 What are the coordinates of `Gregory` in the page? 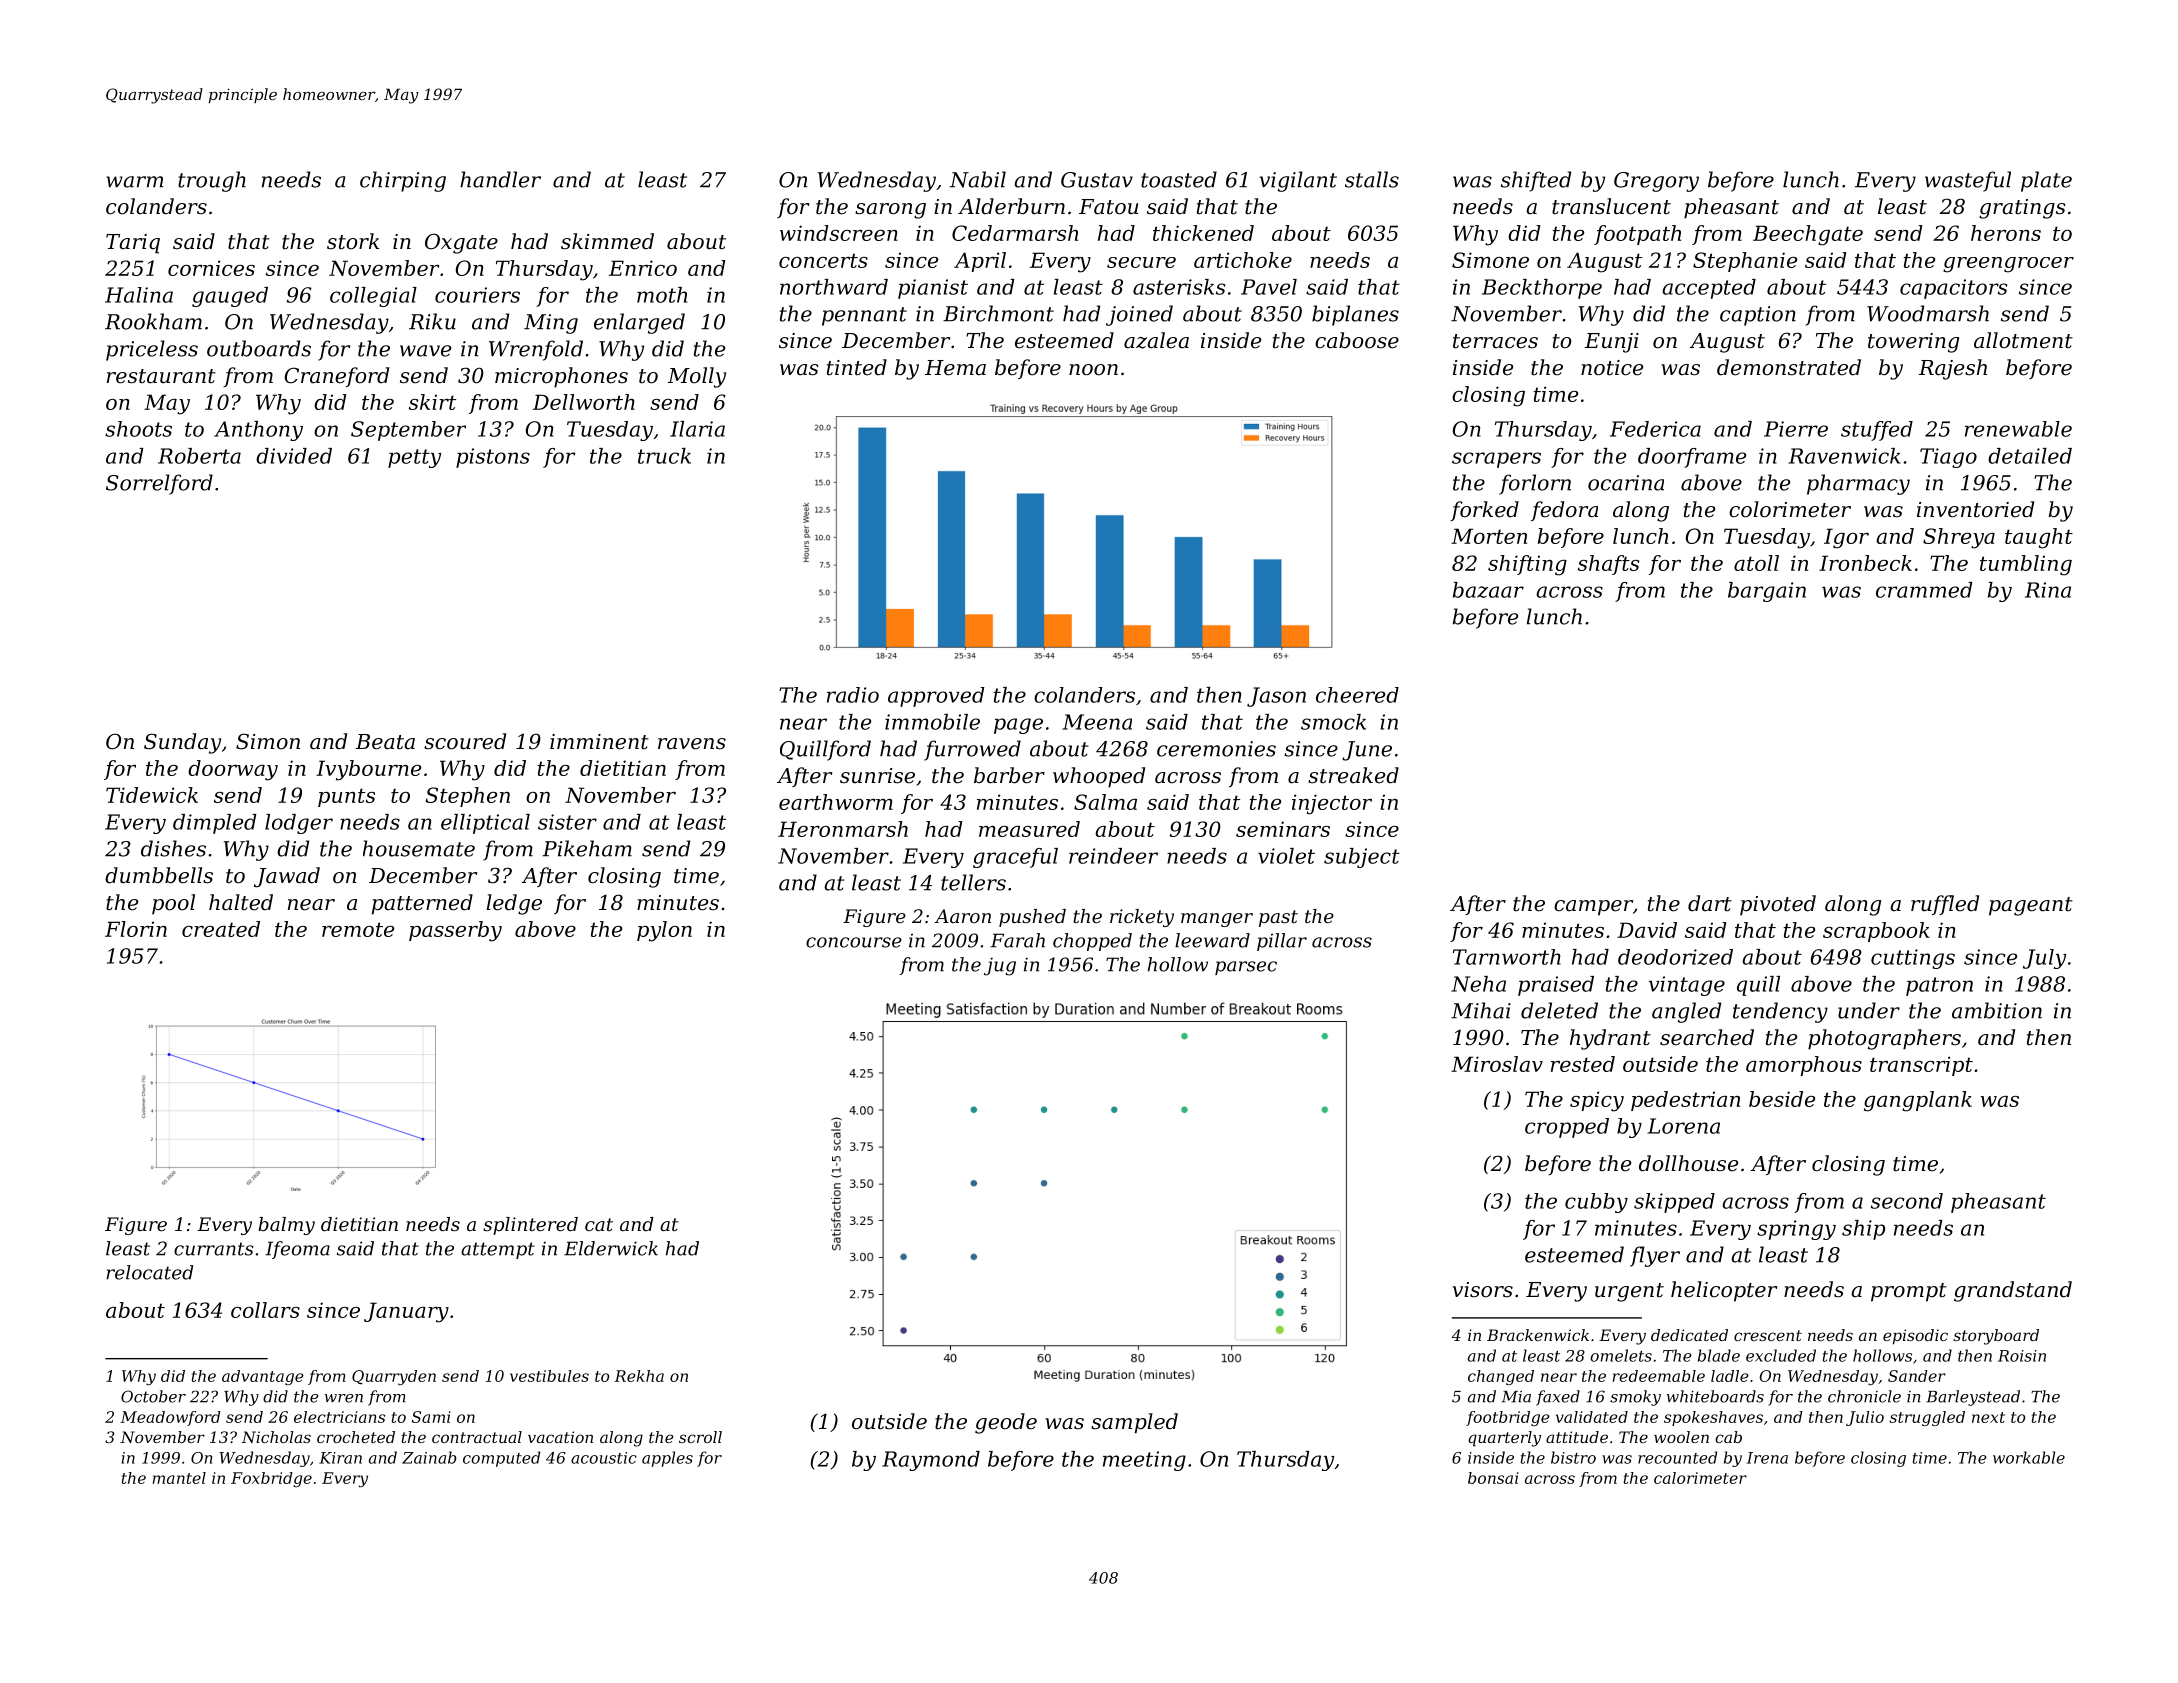 It's located at (1656, 182).
